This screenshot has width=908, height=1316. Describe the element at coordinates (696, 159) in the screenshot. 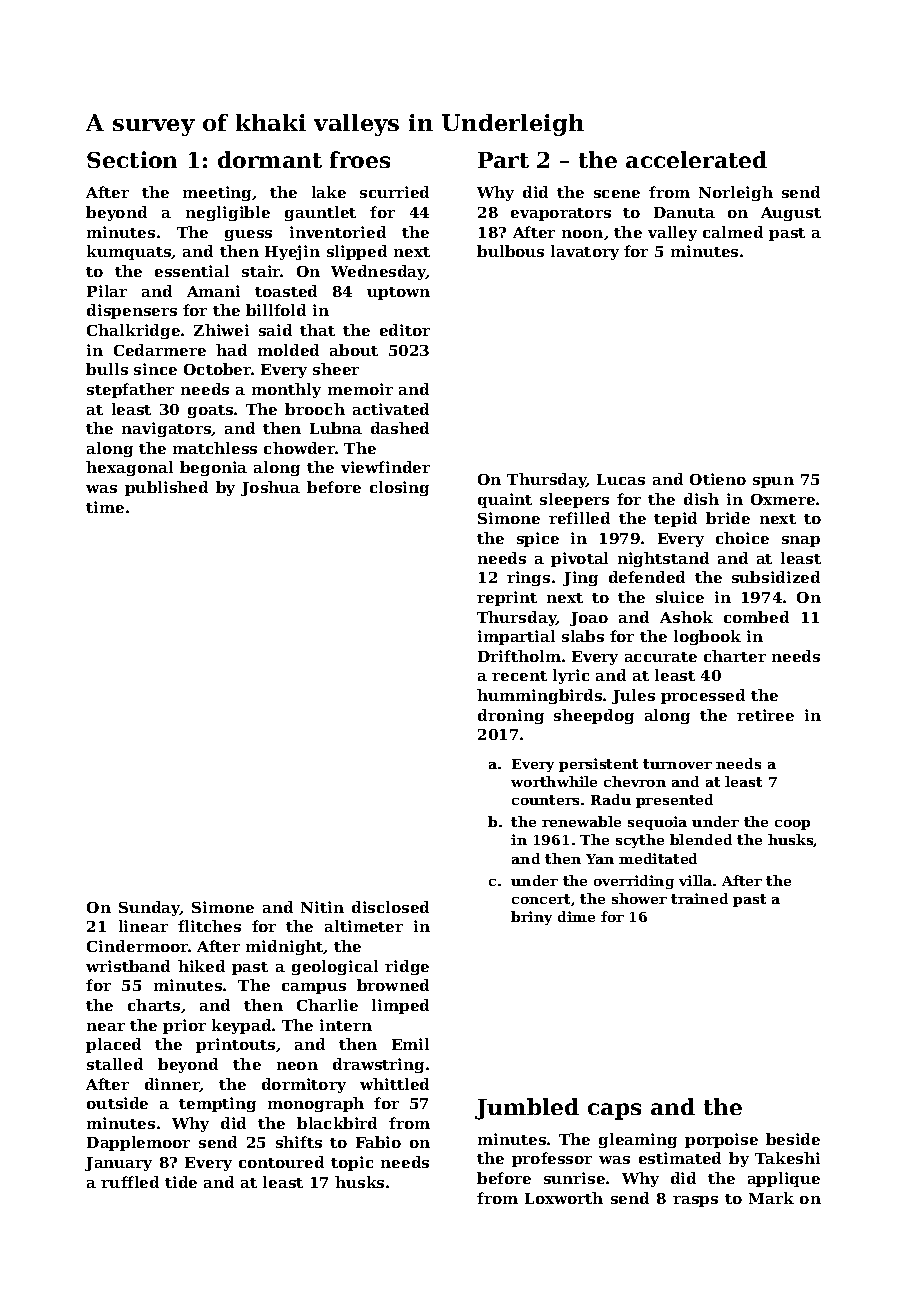

I see `accelerated` at that location.
